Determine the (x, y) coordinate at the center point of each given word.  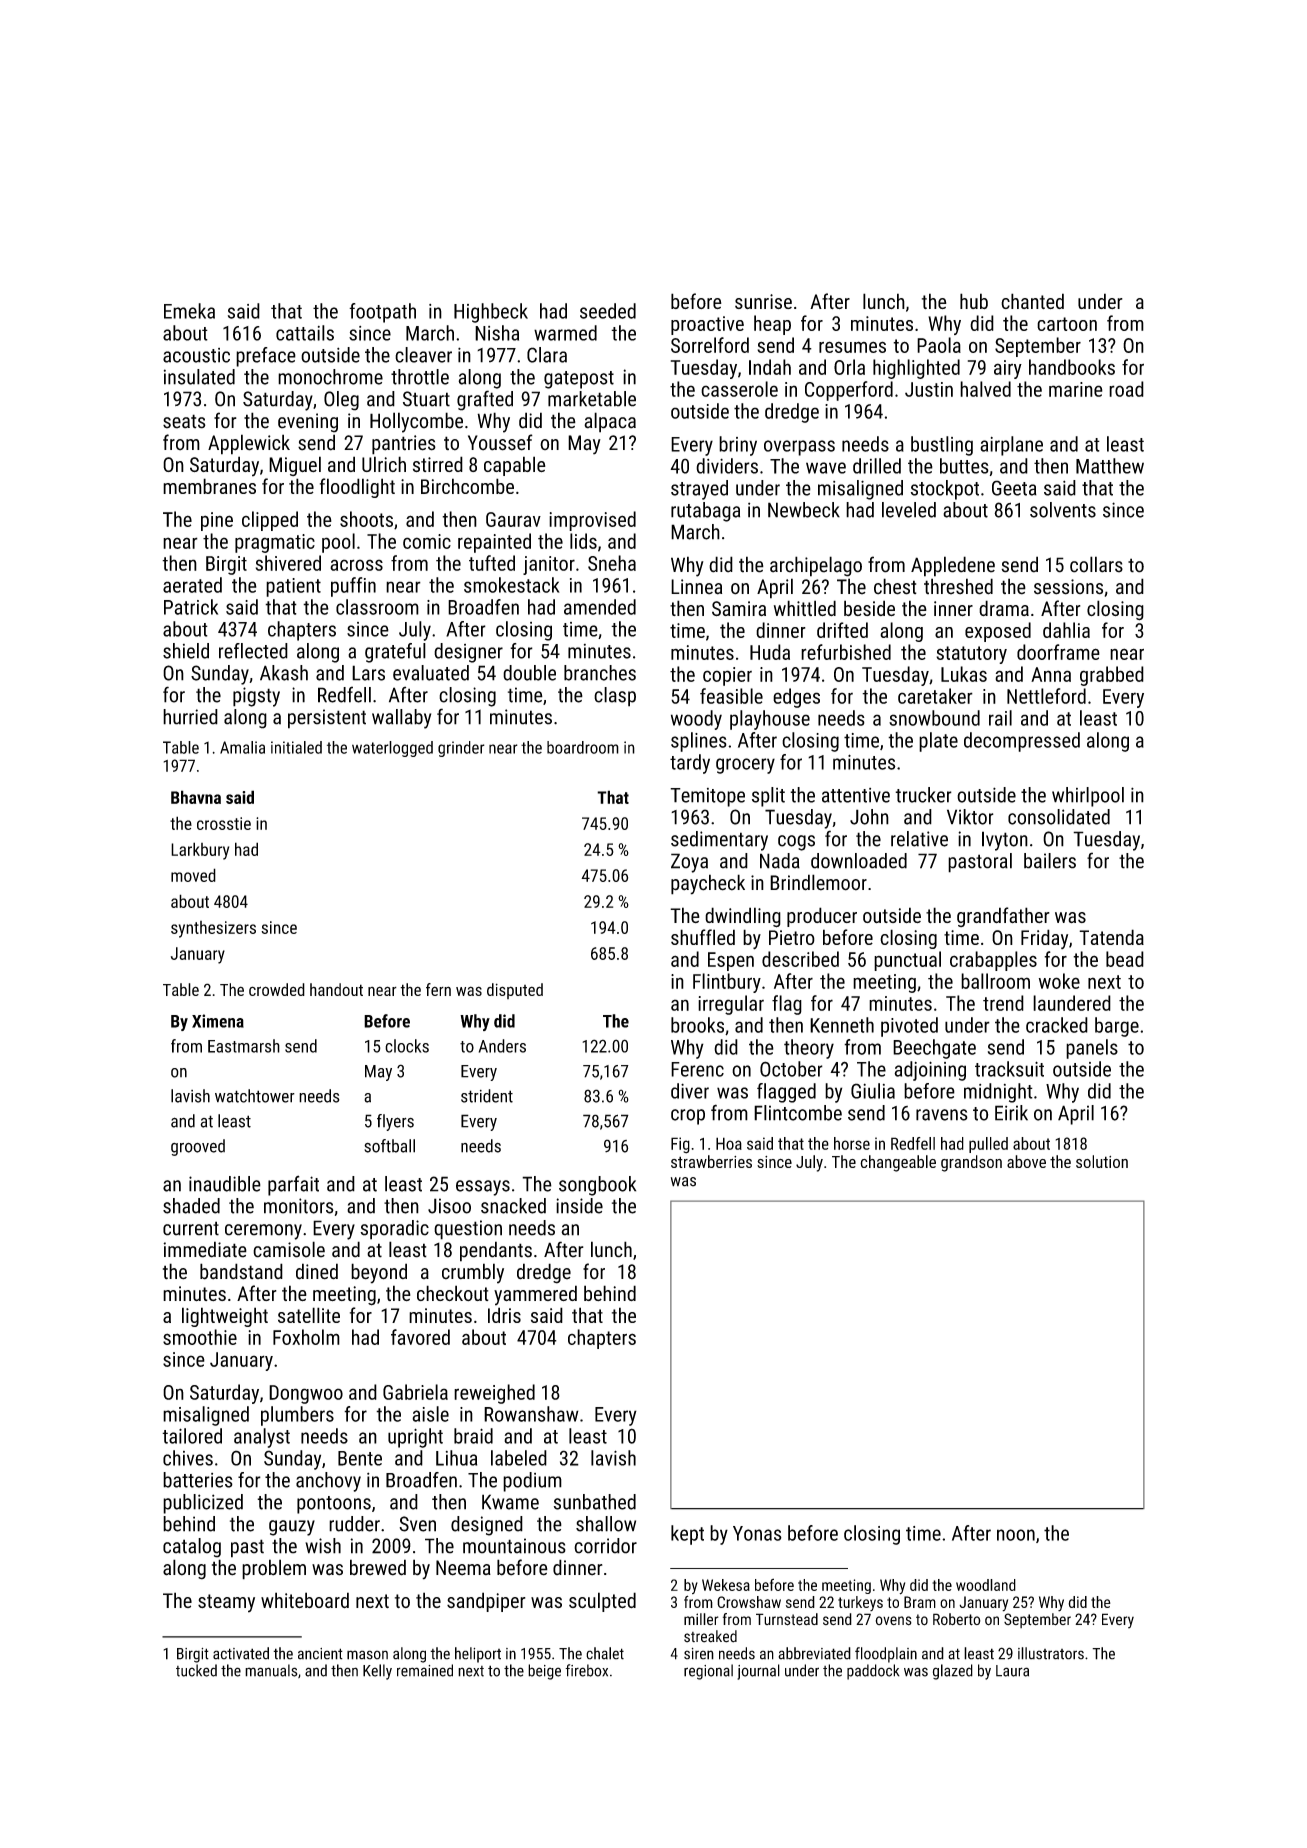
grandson (971, 1163)
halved (985, 389)
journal (758, 1672)
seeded (608, 311)
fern (438, 989)
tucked (196, 1670)
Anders (502, 1046)
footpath (382, 313)
